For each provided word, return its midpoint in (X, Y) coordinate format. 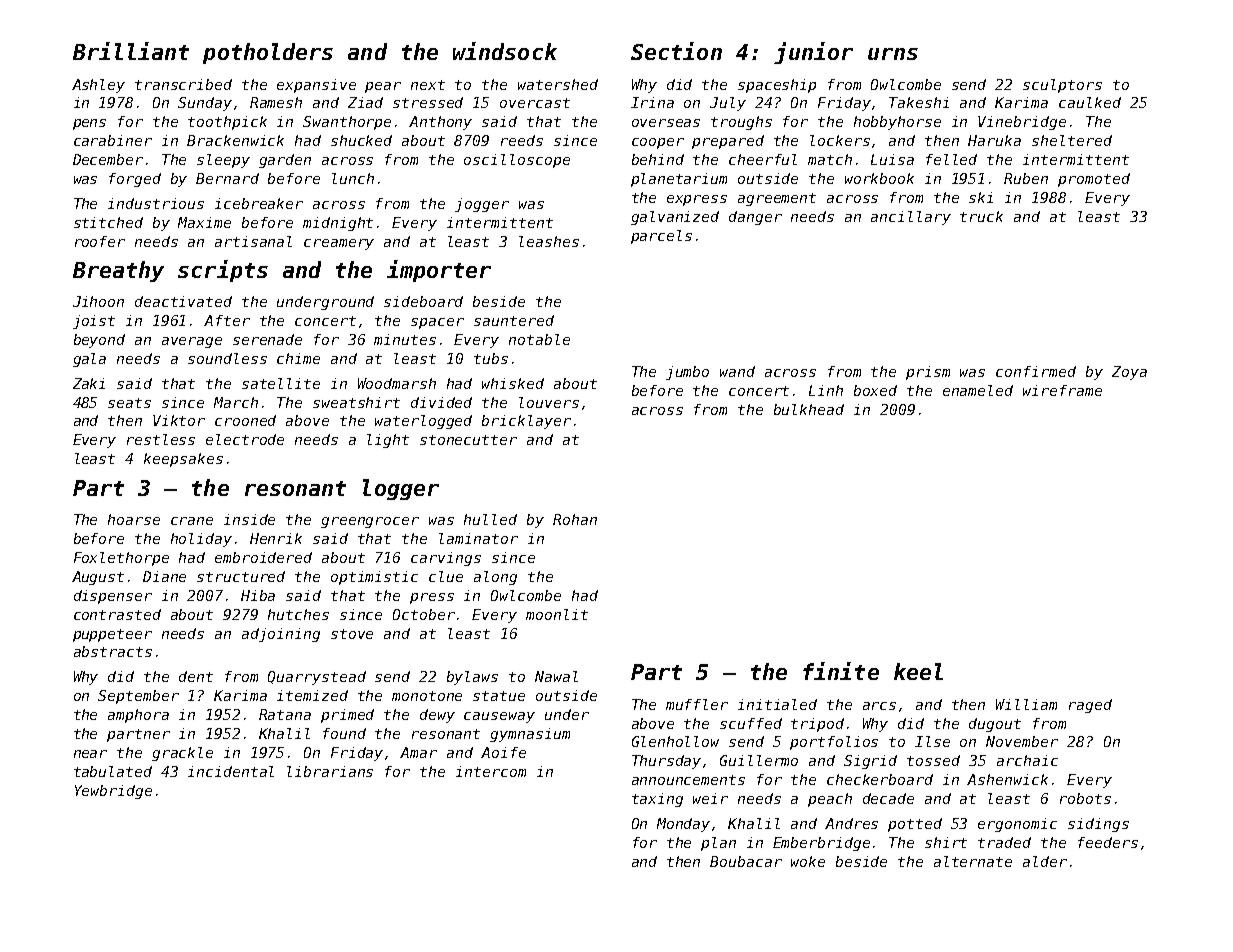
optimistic (374, 578)
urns (893, 54)
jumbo (687, 373)
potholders (268, 53)
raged (1090, 706)
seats (129, 403)
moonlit (557, 614)
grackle (182, 754)
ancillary (911, 218)
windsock (505, 51)
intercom (491, 771)
